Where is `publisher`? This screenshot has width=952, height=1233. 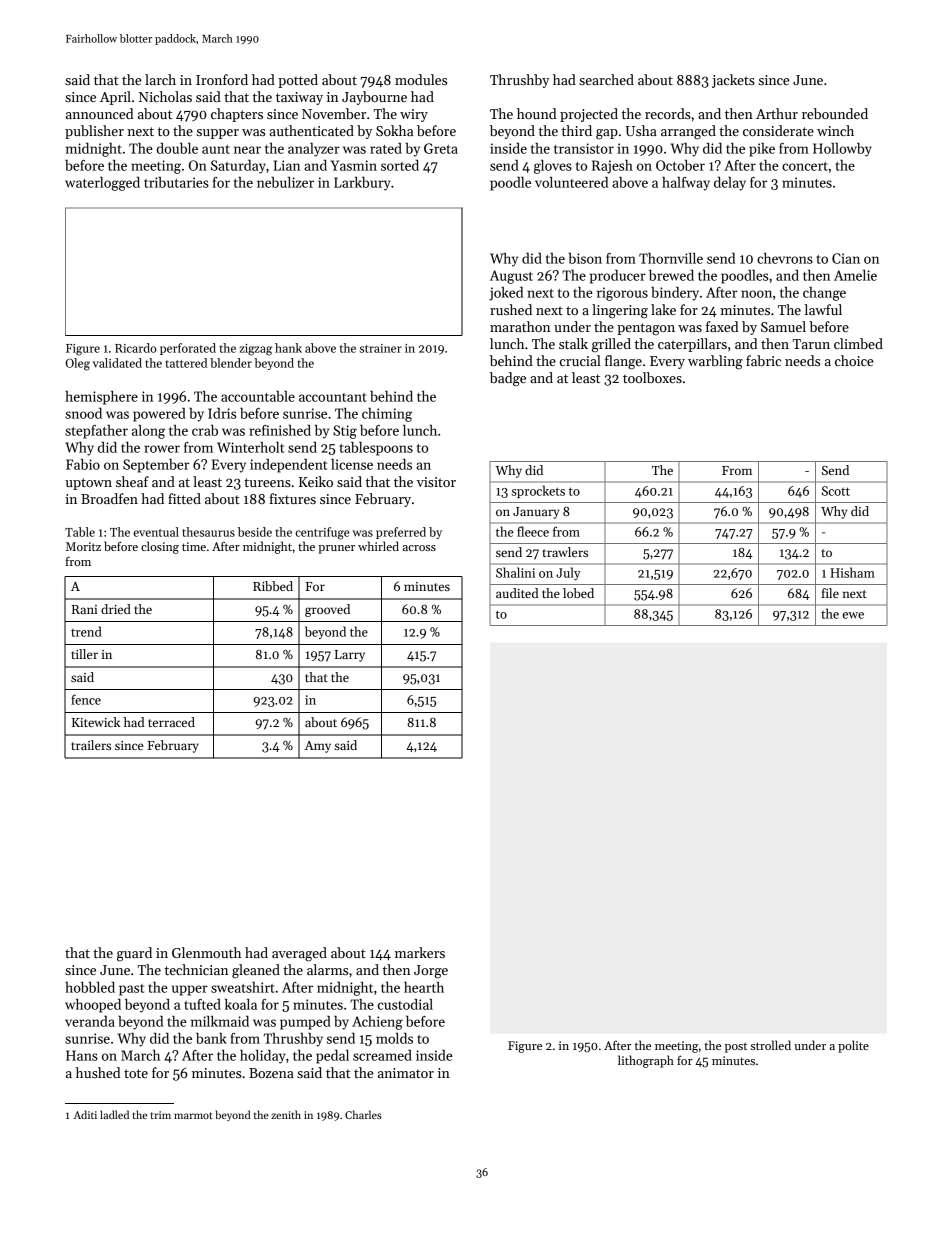 publisher is located at coordinates (94, 132).
